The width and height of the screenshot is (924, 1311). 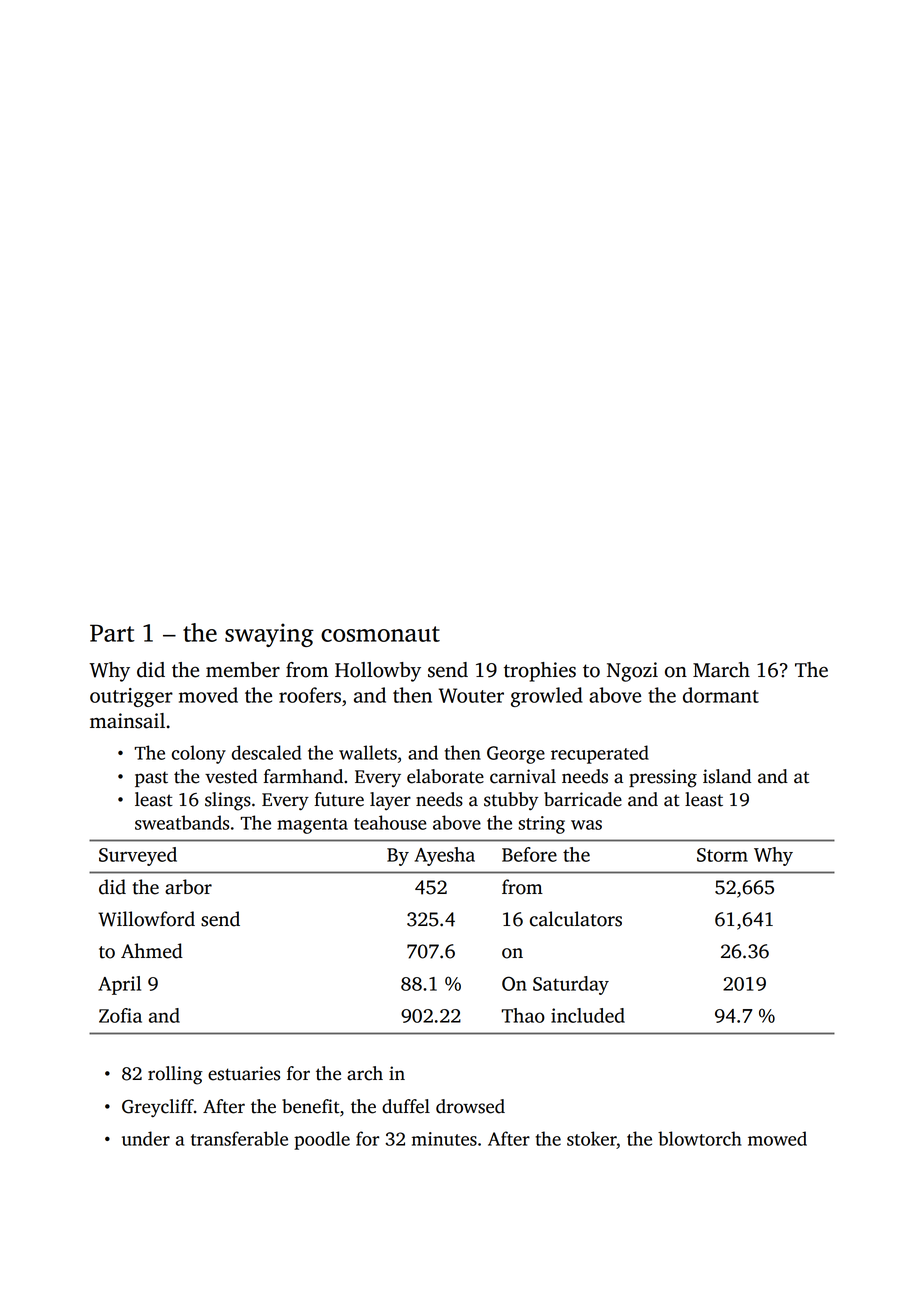 What do you see at coordinates (571, 985) in the screenshot?
I see `Saturday` at bounding box center [571, 985].
